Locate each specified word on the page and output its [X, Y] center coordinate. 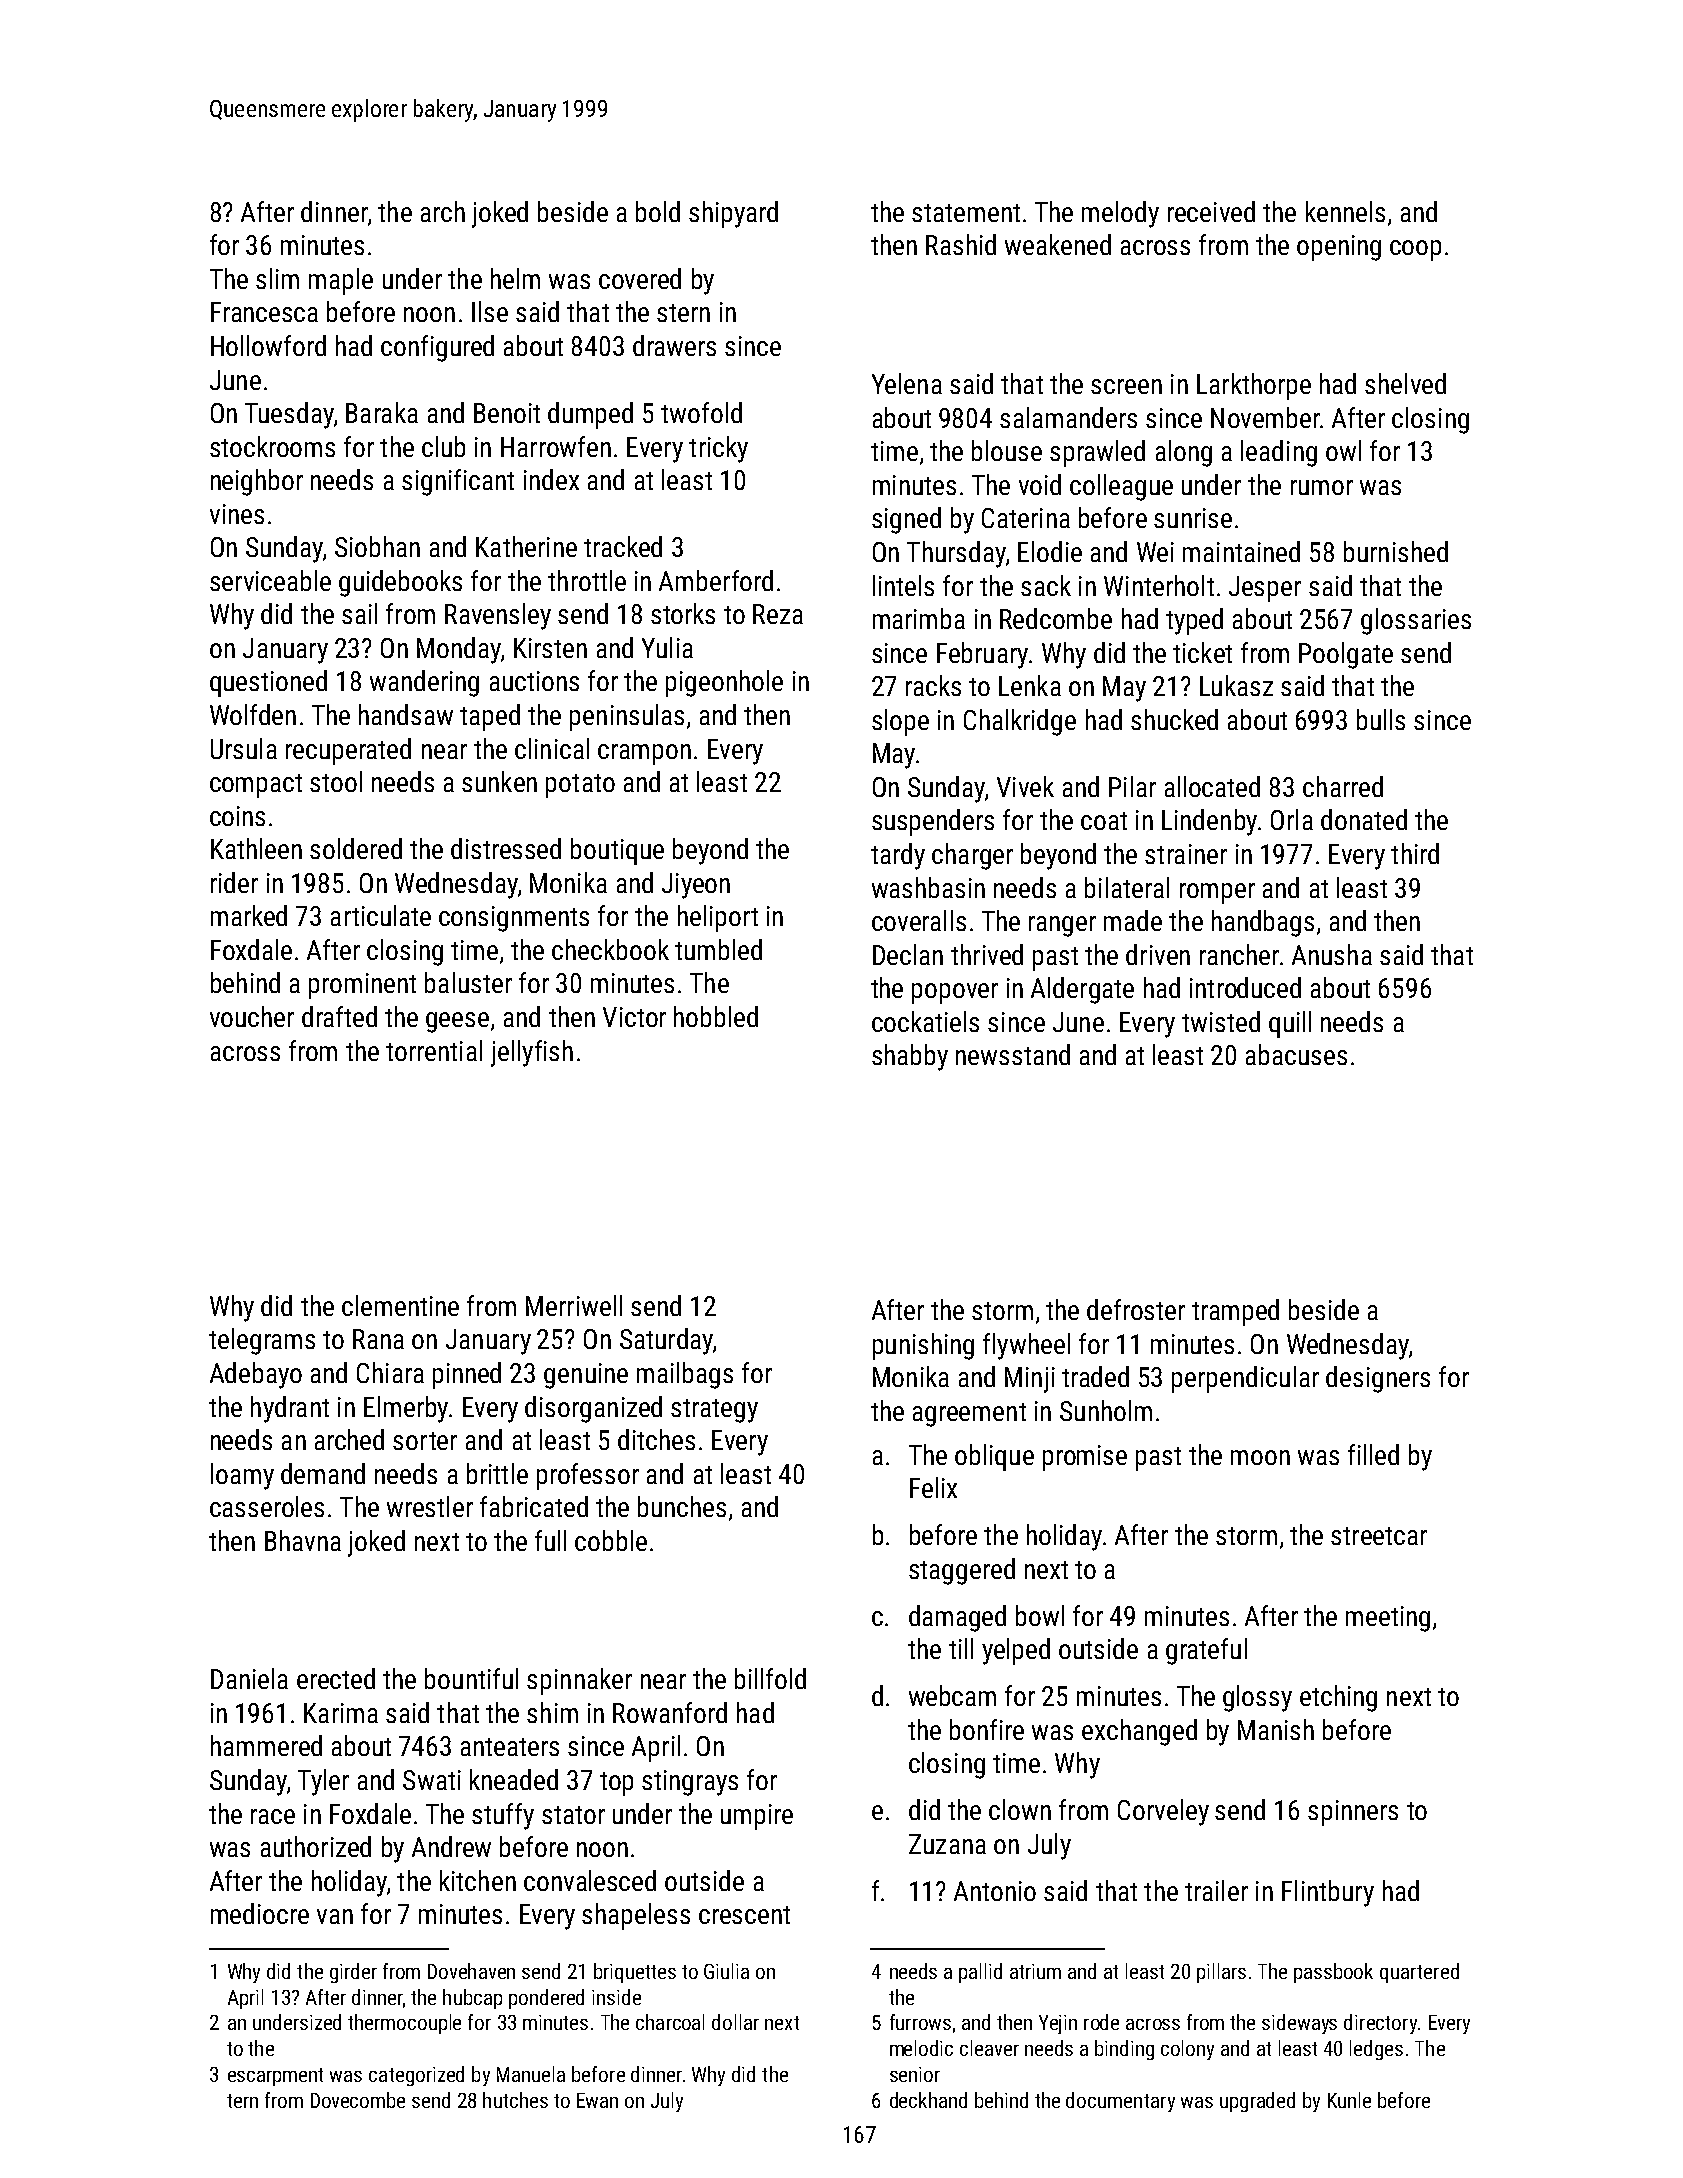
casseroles [267, 1506]
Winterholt [1159, 585]
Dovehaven [471, 1971]
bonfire [987, 1729]
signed [906, 520]
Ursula [244, 748]
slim [277, 278]
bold [658, 211]
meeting [1388, 1619]
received [1211, 211]
